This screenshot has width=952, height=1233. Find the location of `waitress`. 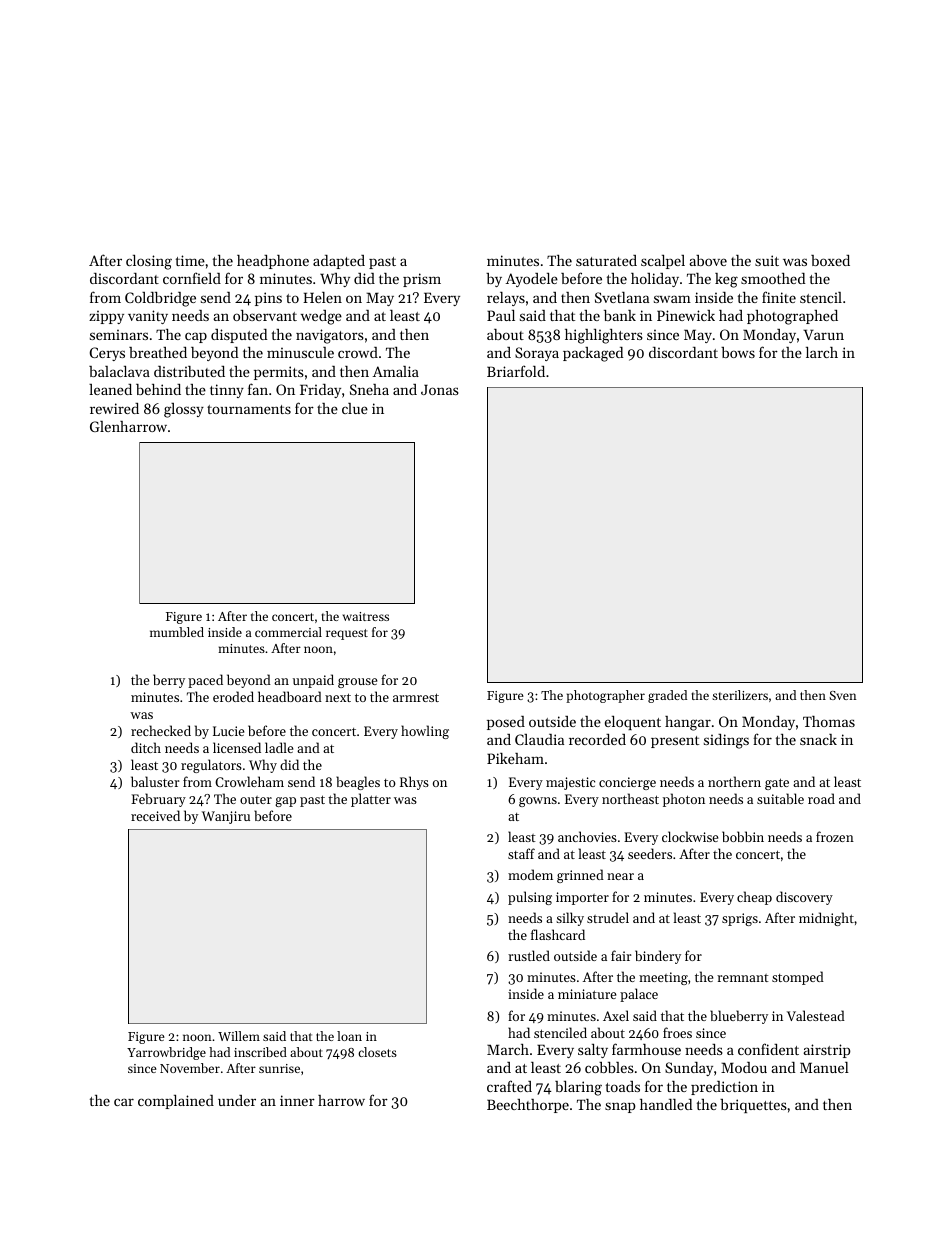

waitress is located at coordinates (366, 616).
